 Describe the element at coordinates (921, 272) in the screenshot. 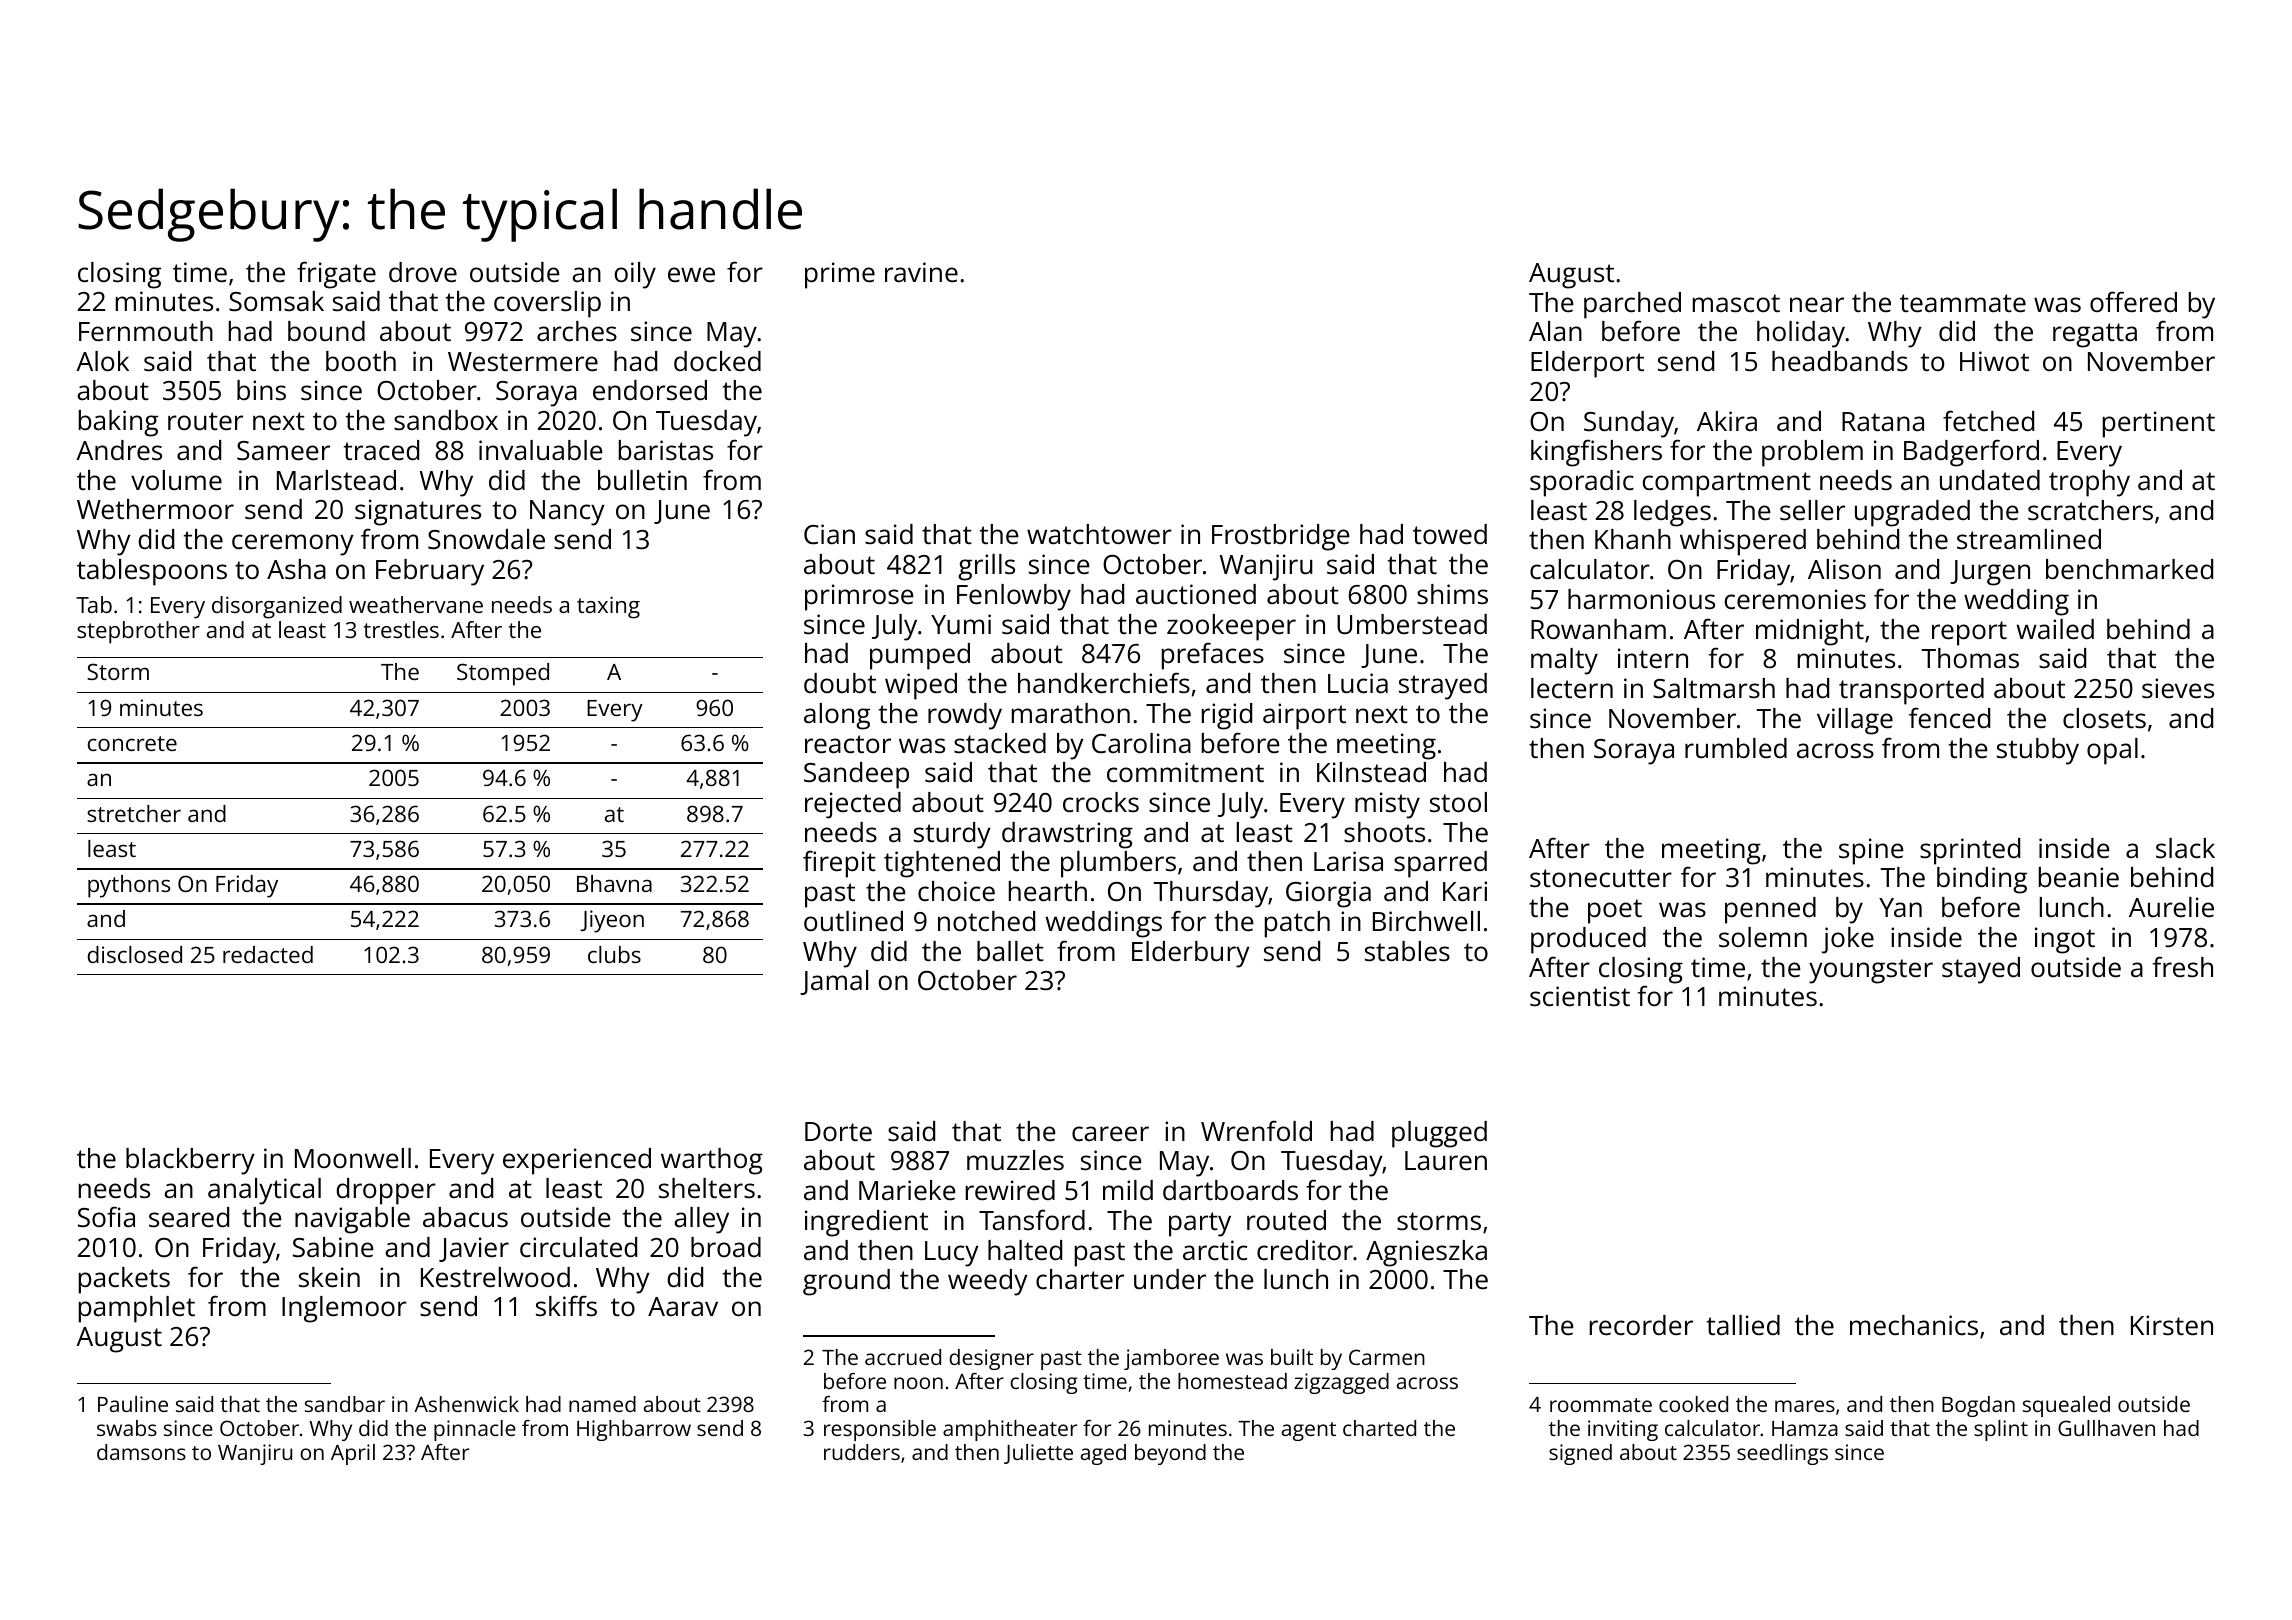

I see `ravine` at that location.
